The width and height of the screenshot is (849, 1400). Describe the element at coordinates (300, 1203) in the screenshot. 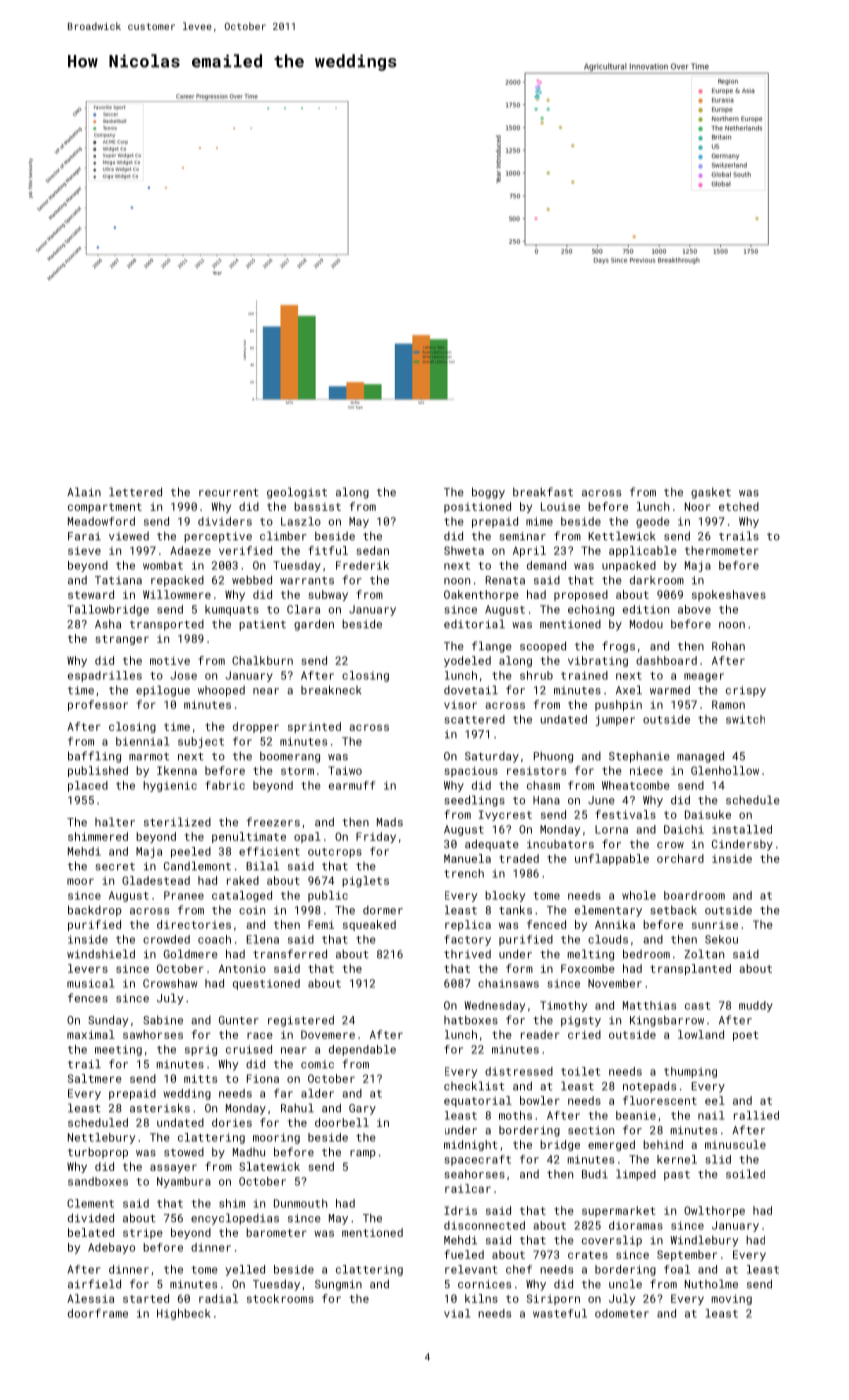

I see `Dunmouth` at that location.
